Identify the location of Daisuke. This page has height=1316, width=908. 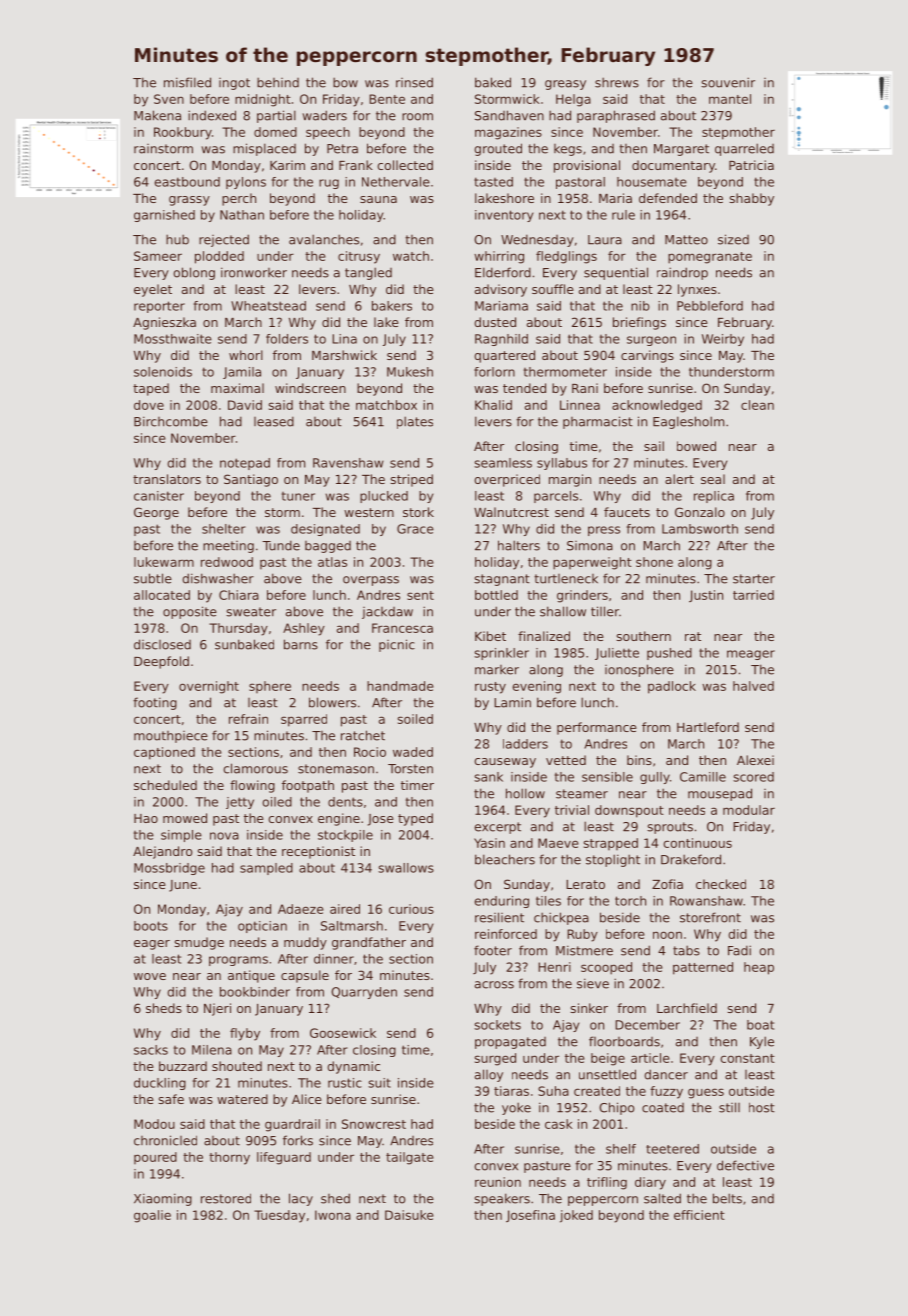
(409, 1215).
